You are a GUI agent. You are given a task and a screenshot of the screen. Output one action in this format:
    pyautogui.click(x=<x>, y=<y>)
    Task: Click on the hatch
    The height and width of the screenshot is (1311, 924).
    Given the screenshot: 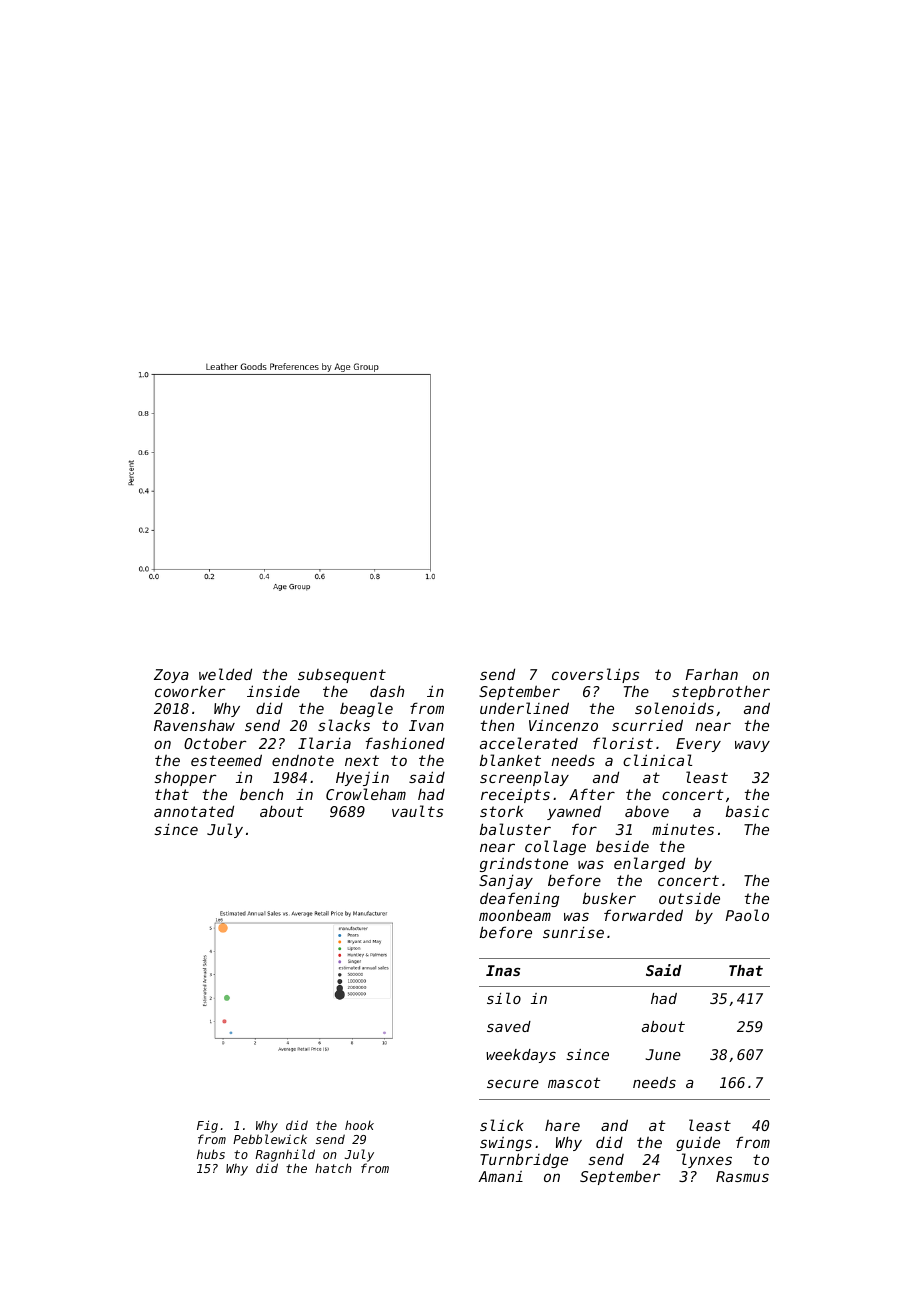 What is the action you would take?
    pyautogui.click(x=333, y=1168)
